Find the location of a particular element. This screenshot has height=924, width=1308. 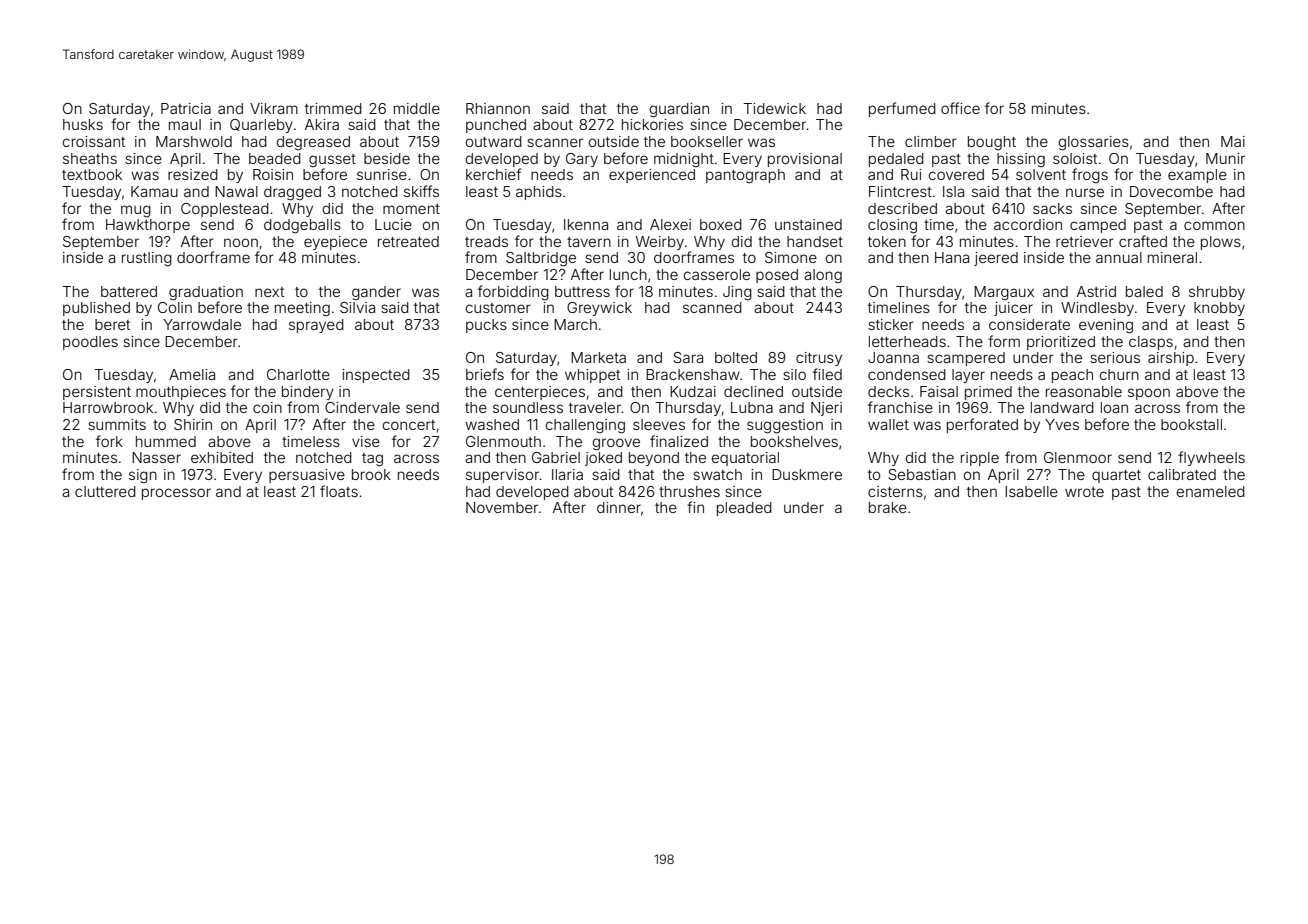

skiffs is located at coordinates (421, 191).
